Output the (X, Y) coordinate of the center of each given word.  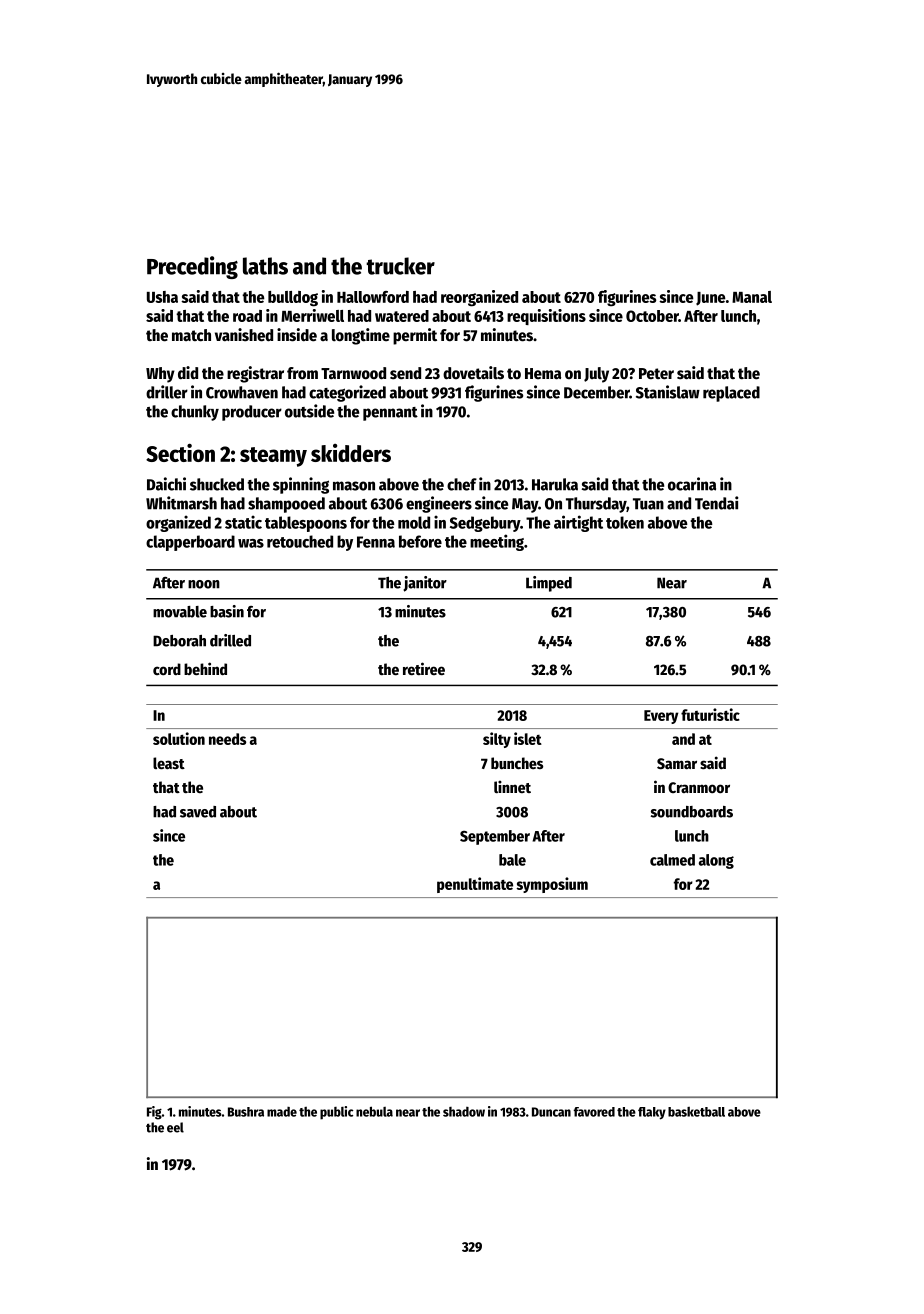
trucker (400, 266)
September (495, 837)
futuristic (710, 714)
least (169, 763)
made (282, 1112)
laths (265, 266)
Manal (752, 297)
